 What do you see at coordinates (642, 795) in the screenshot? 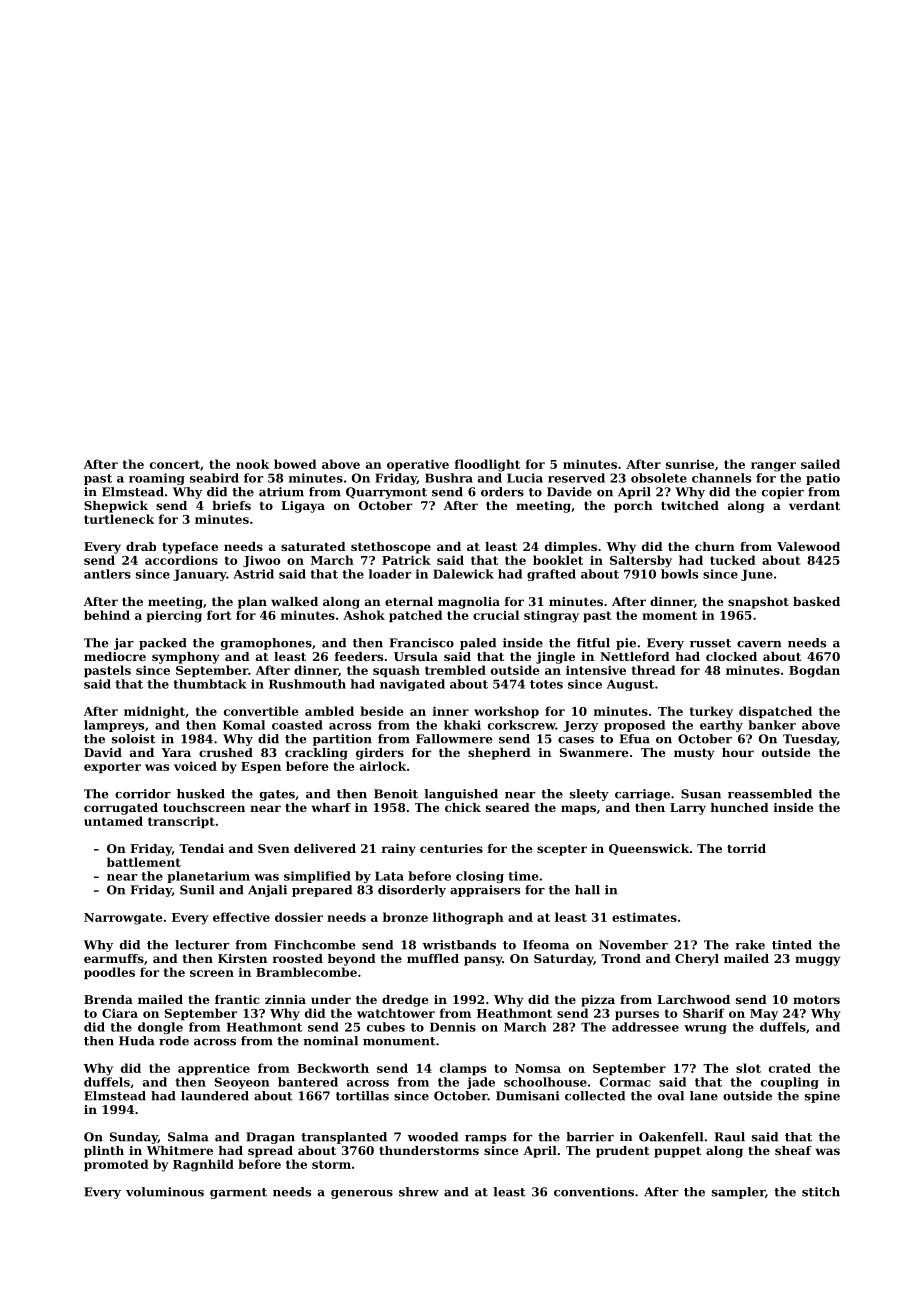
I see `carriage` at bounding box center [642, 795].
